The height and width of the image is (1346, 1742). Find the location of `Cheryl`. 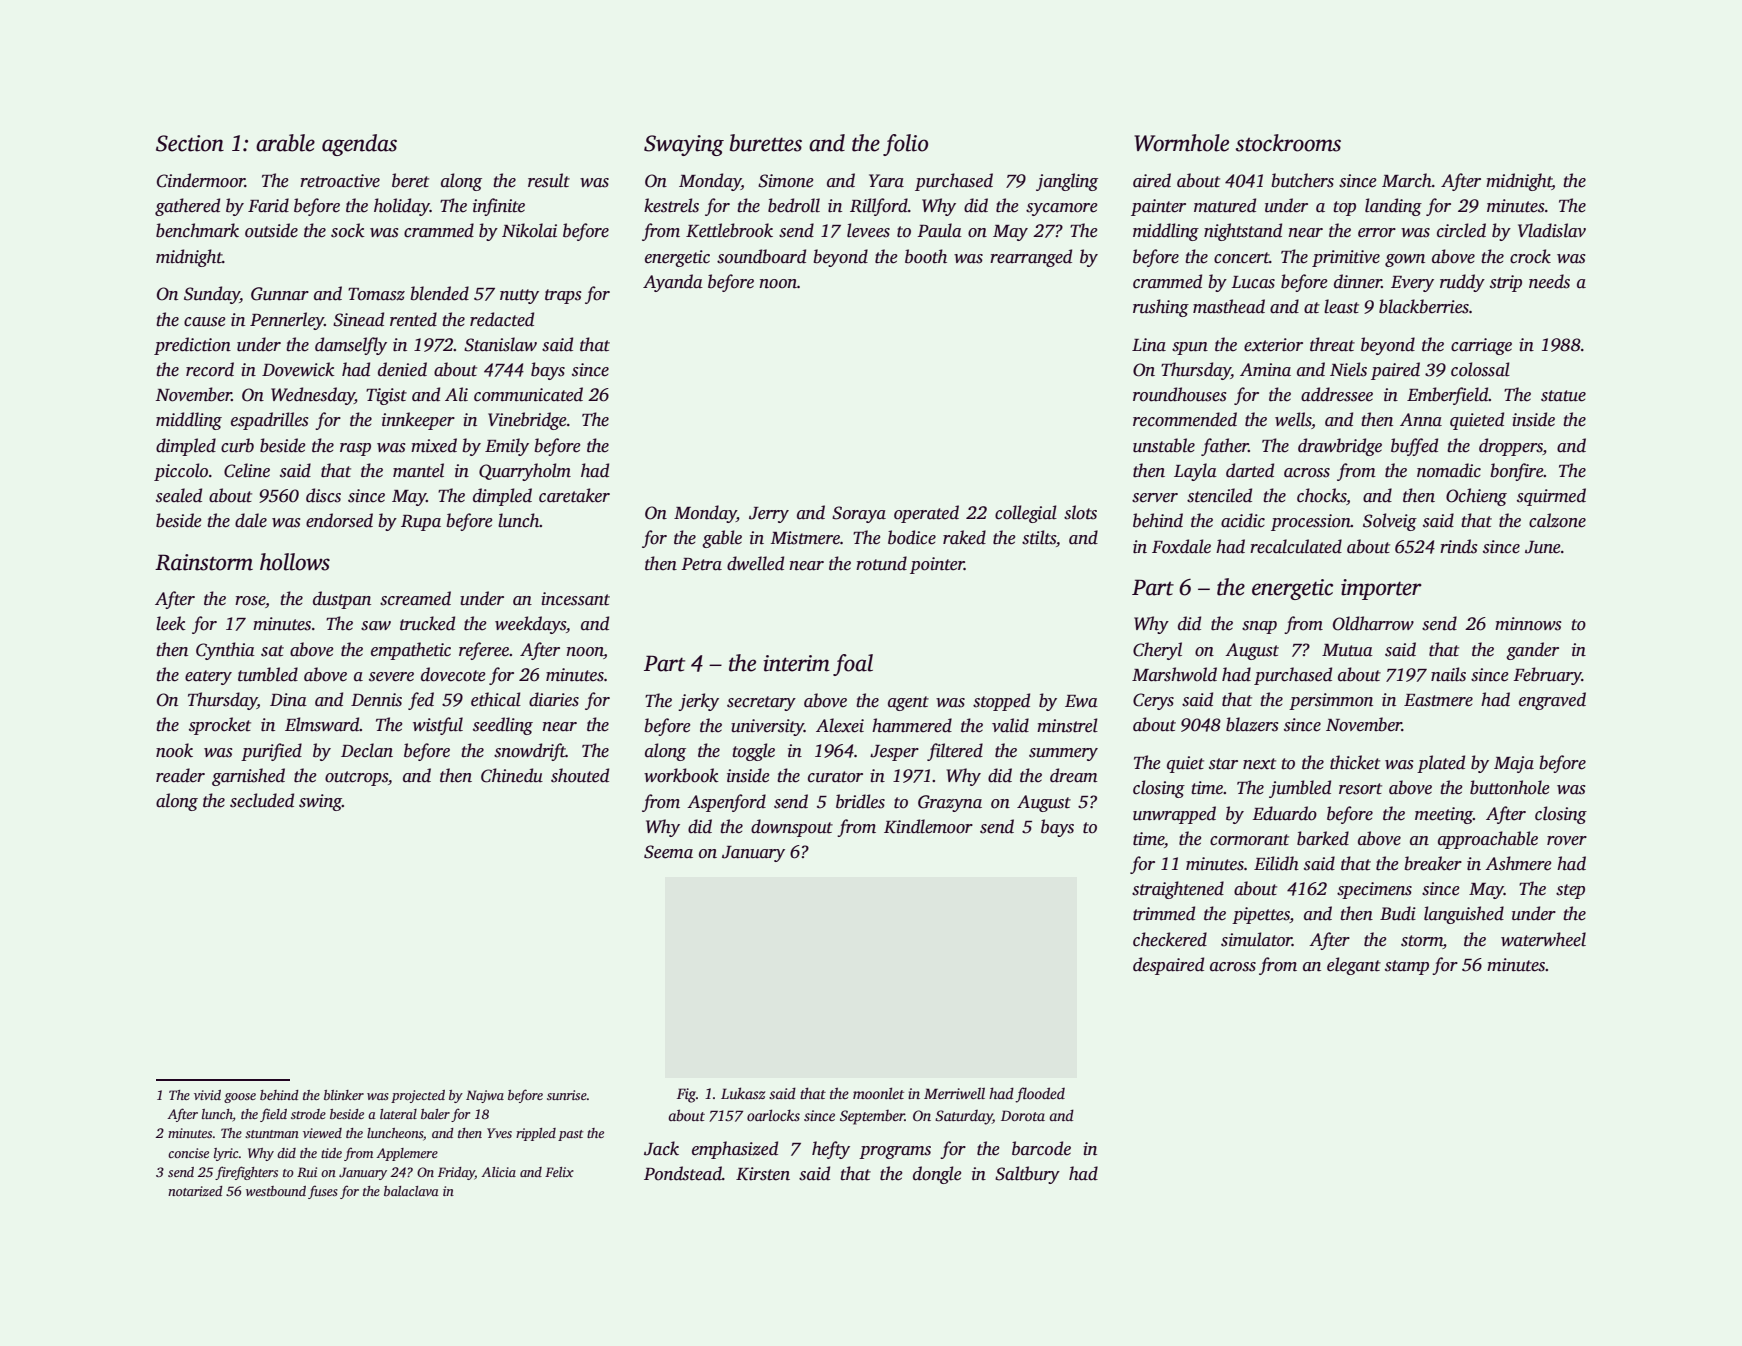

Cheryl is located at coordinates (1157, 651).
